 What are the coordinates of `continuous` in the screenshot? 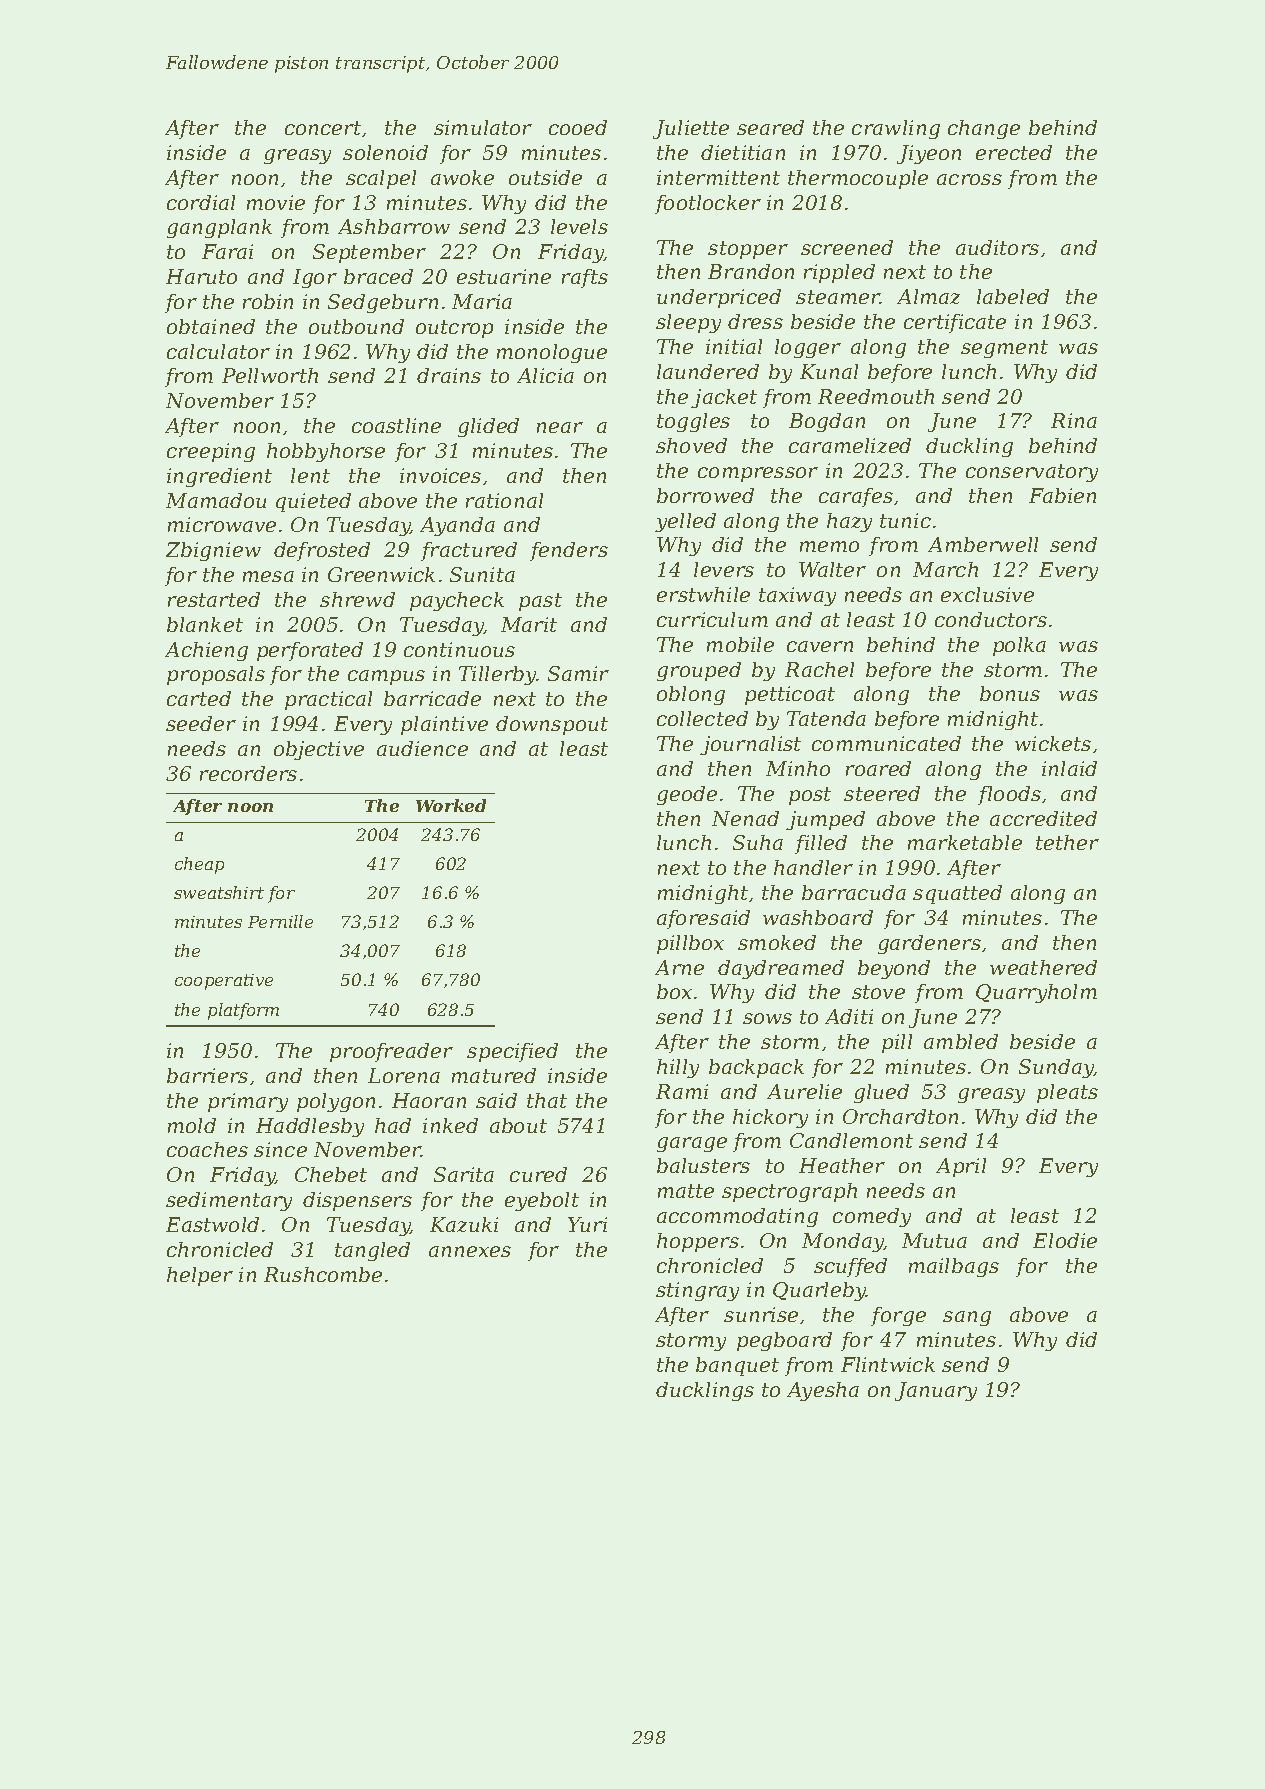 It's located at (459, 649).
